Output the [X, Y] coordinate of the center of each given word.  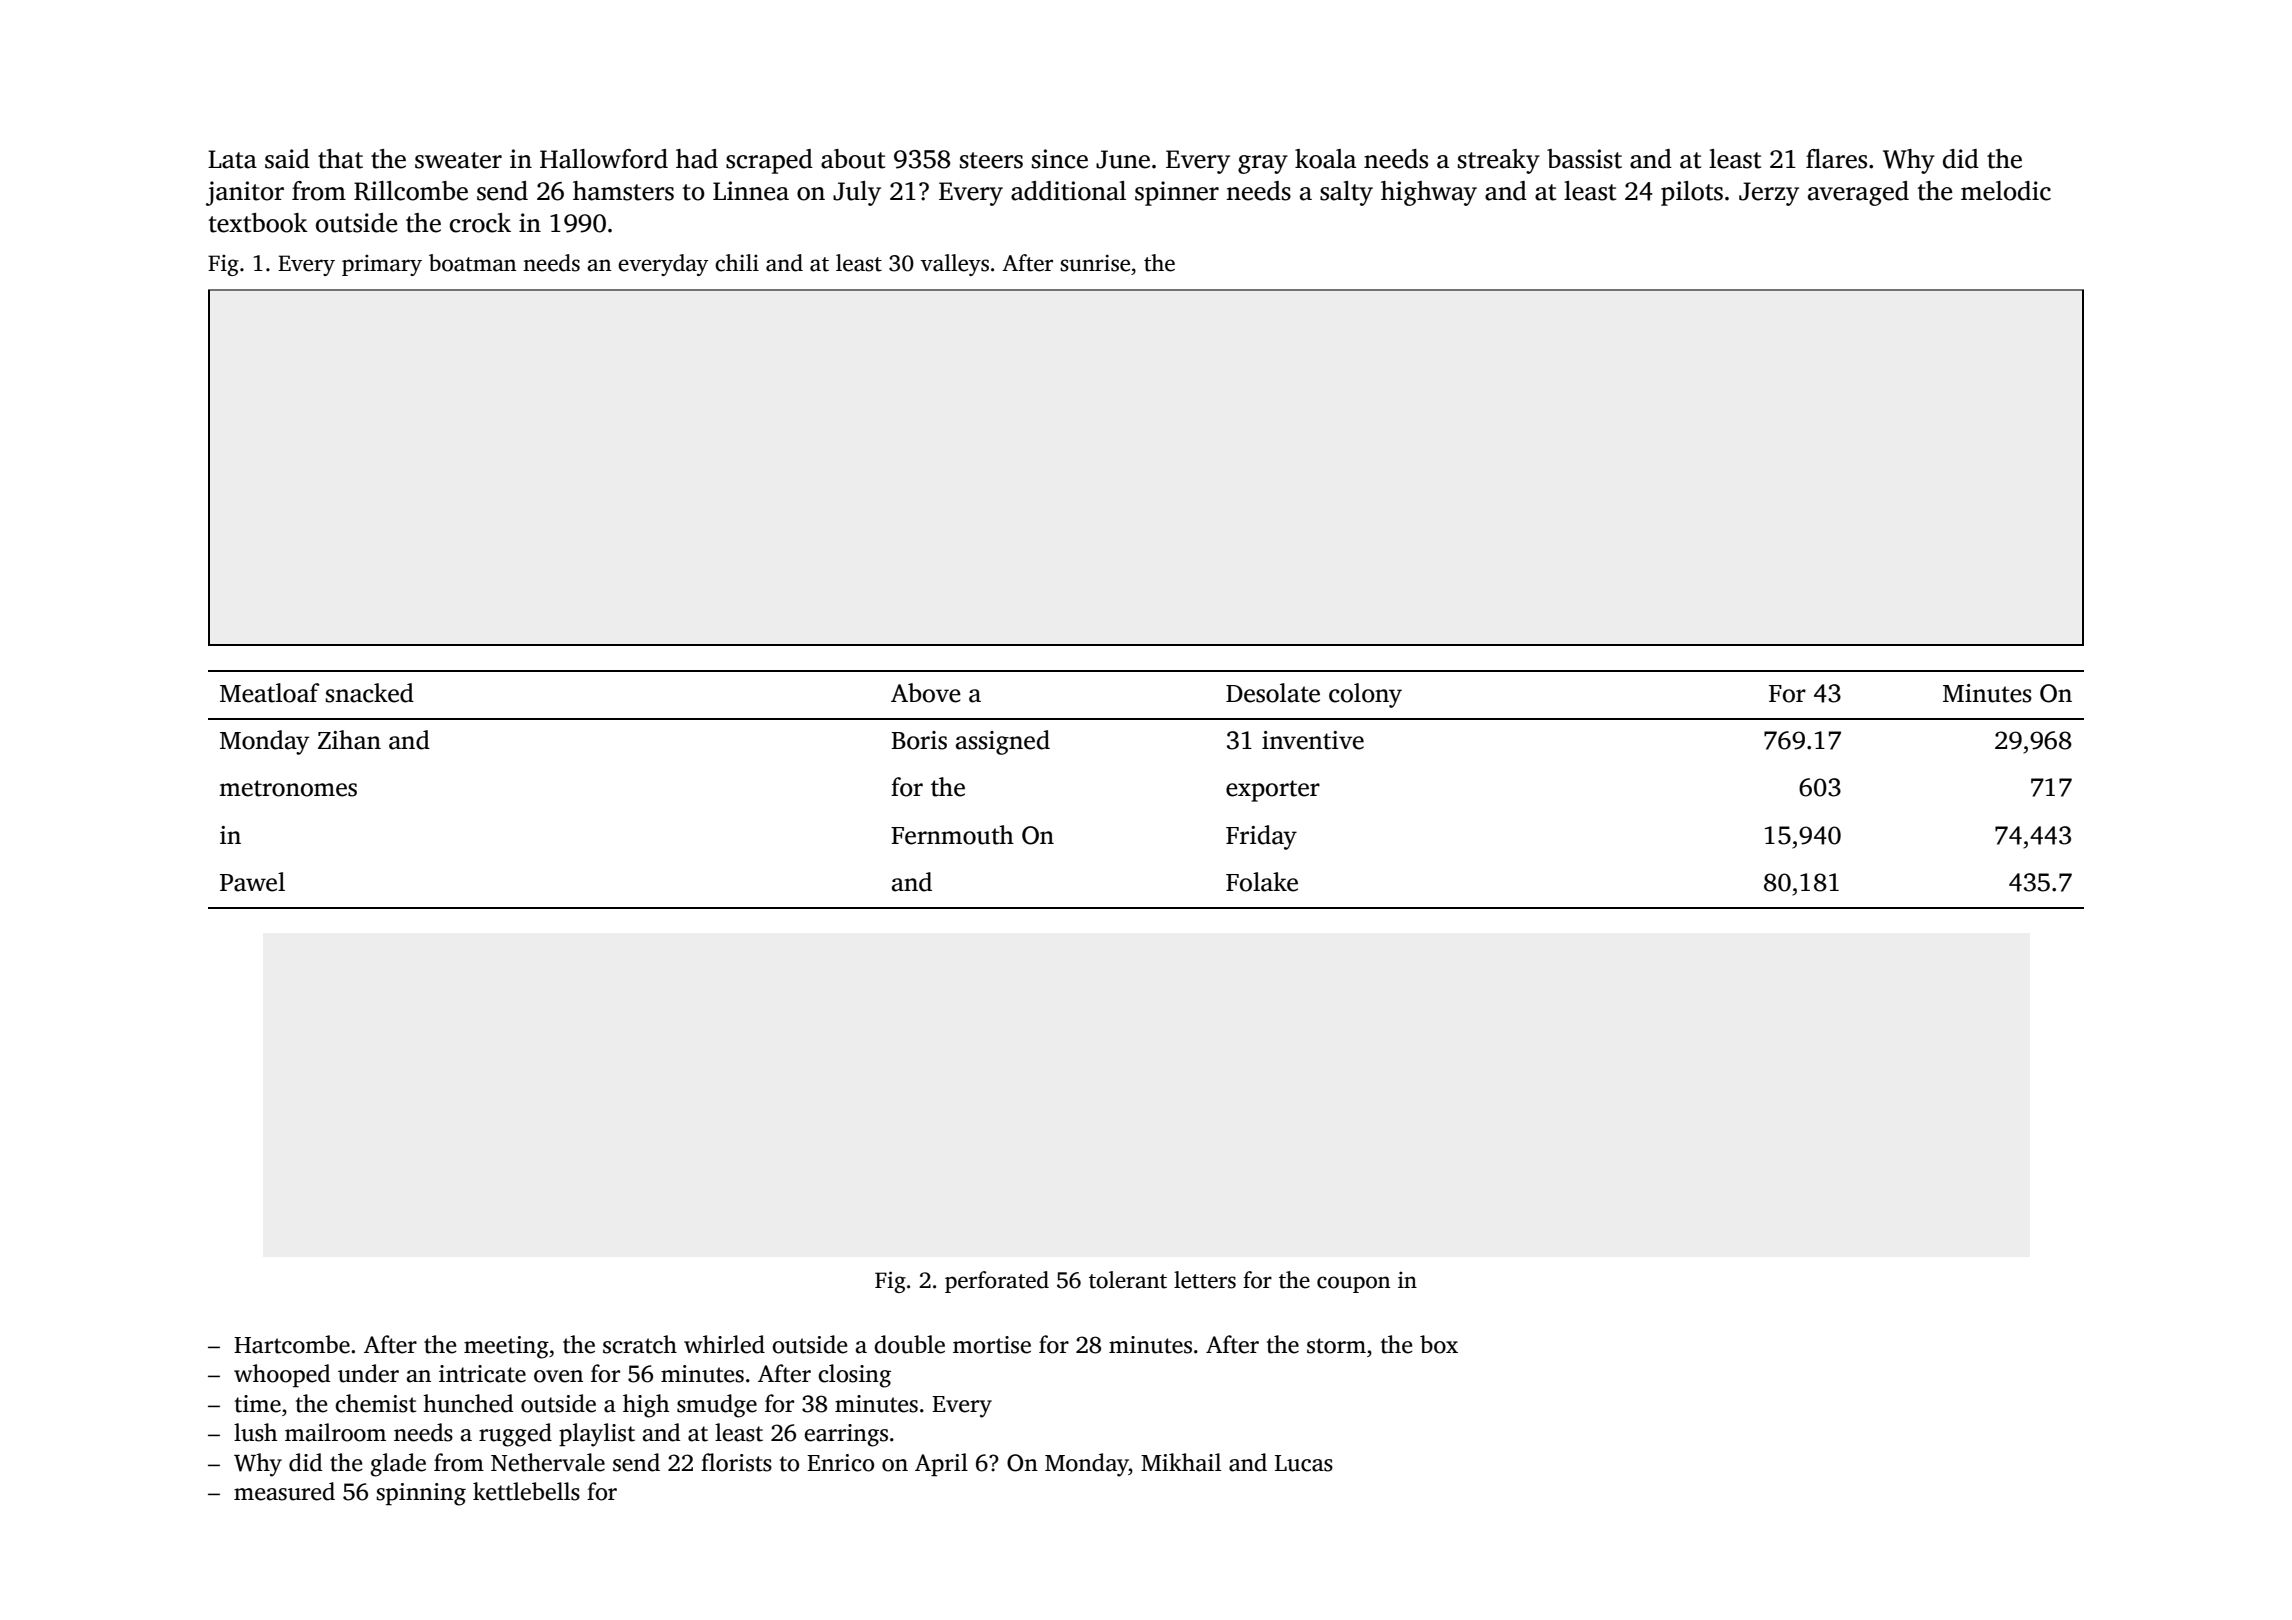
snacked [370, 693]
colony [1365, 695]
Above [926, 693]
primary [382, 265]
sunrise [1095, 263]
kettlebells [526, 1491]
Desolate [1273, 693]
